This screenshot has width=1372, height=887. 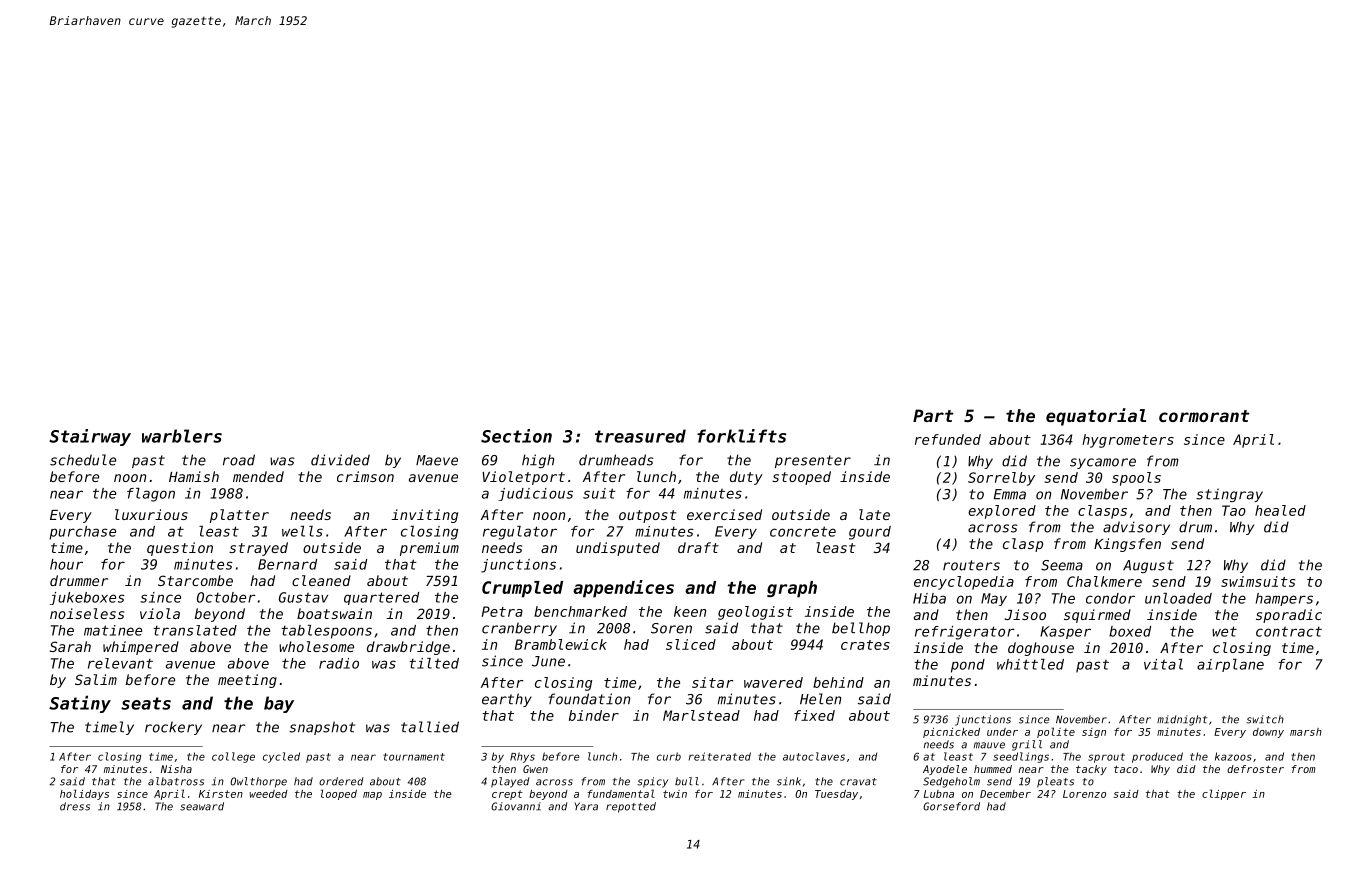 What do you see at coordinates (746, 478) in the screenshot?
I see `duty` at bounding box center [746, 478].
